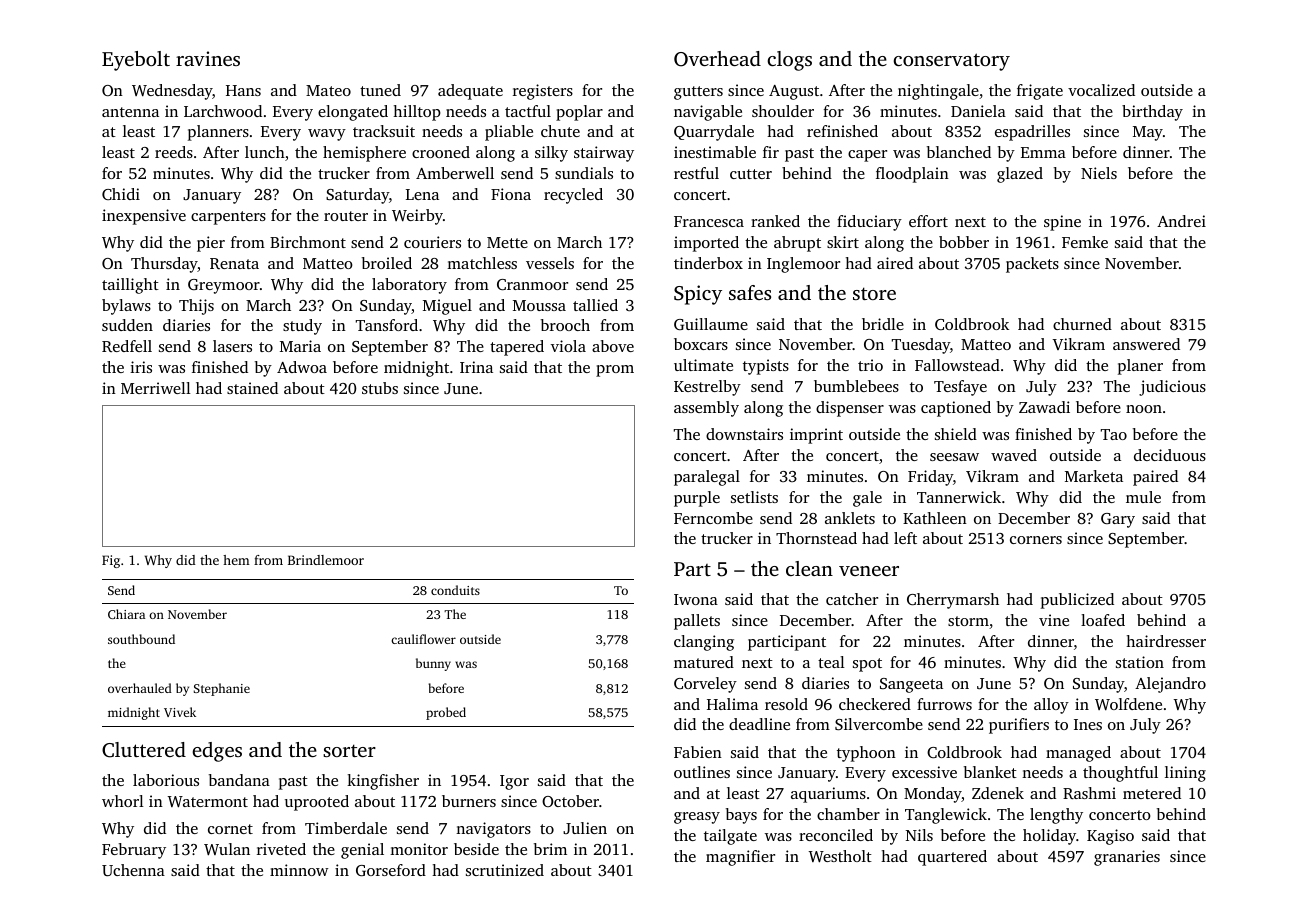  I want to click on Quarrydale, so click(714, 133).
